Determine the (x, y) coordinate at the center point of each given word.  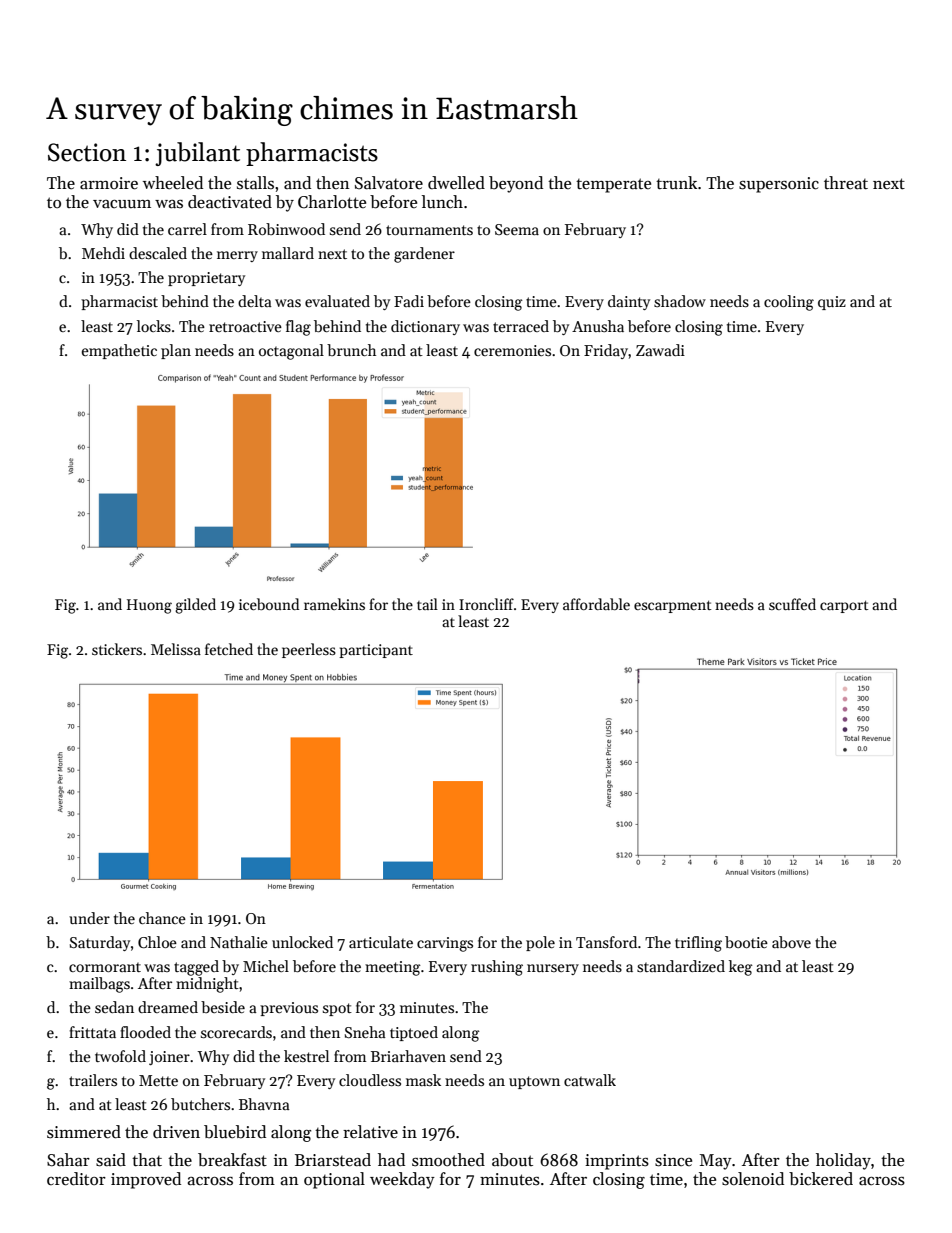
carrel (187, 229)
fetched (229, 649)
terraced (521, 326)
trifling (698, 944)
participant (376, 651)
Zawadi (660, 350)
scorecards (236, 1032)
